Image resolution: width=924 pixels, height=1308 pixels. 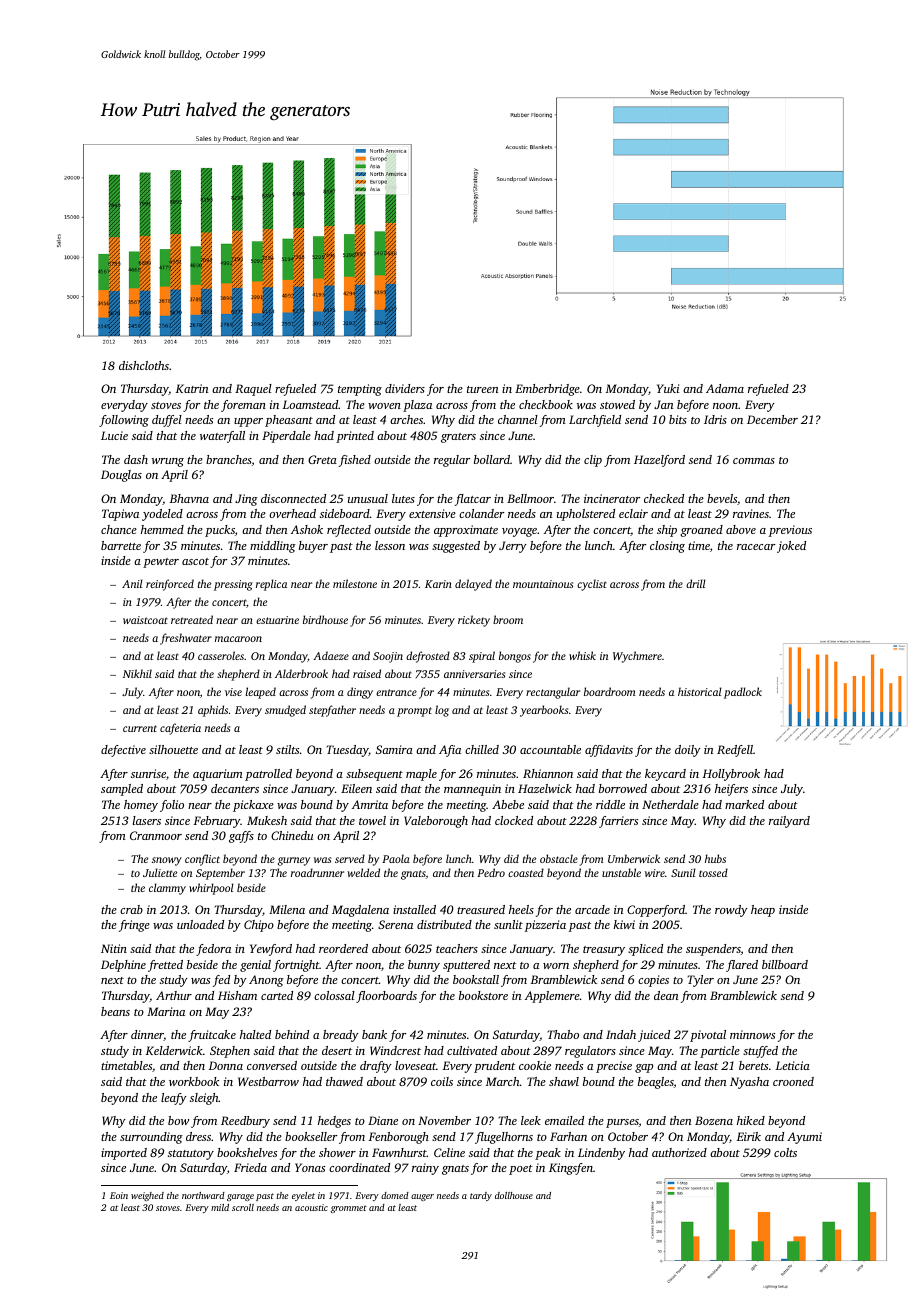 I want to click on mild, so click(x=220, y=1207).
